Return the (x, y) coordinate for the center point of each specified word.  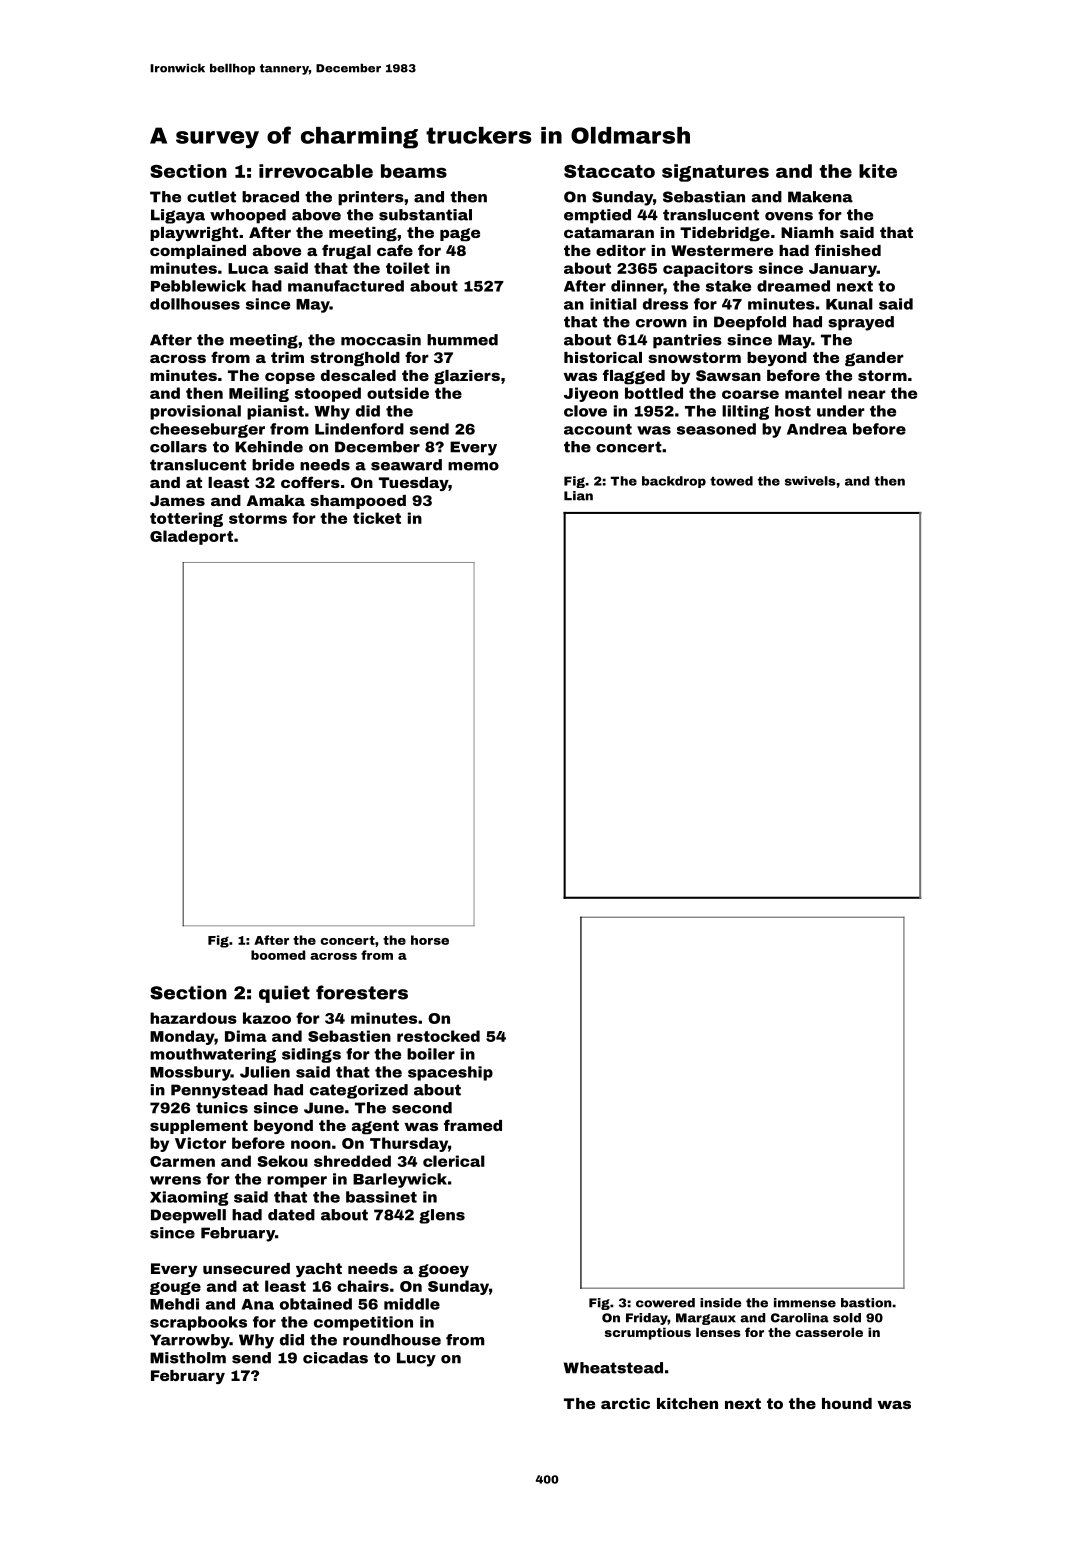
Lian (578, 496)
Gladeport (191, 537)
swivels (810, 481)
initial (613, 304)
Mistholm (188, 1358)
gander (874, 359)
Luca (248, 268)
